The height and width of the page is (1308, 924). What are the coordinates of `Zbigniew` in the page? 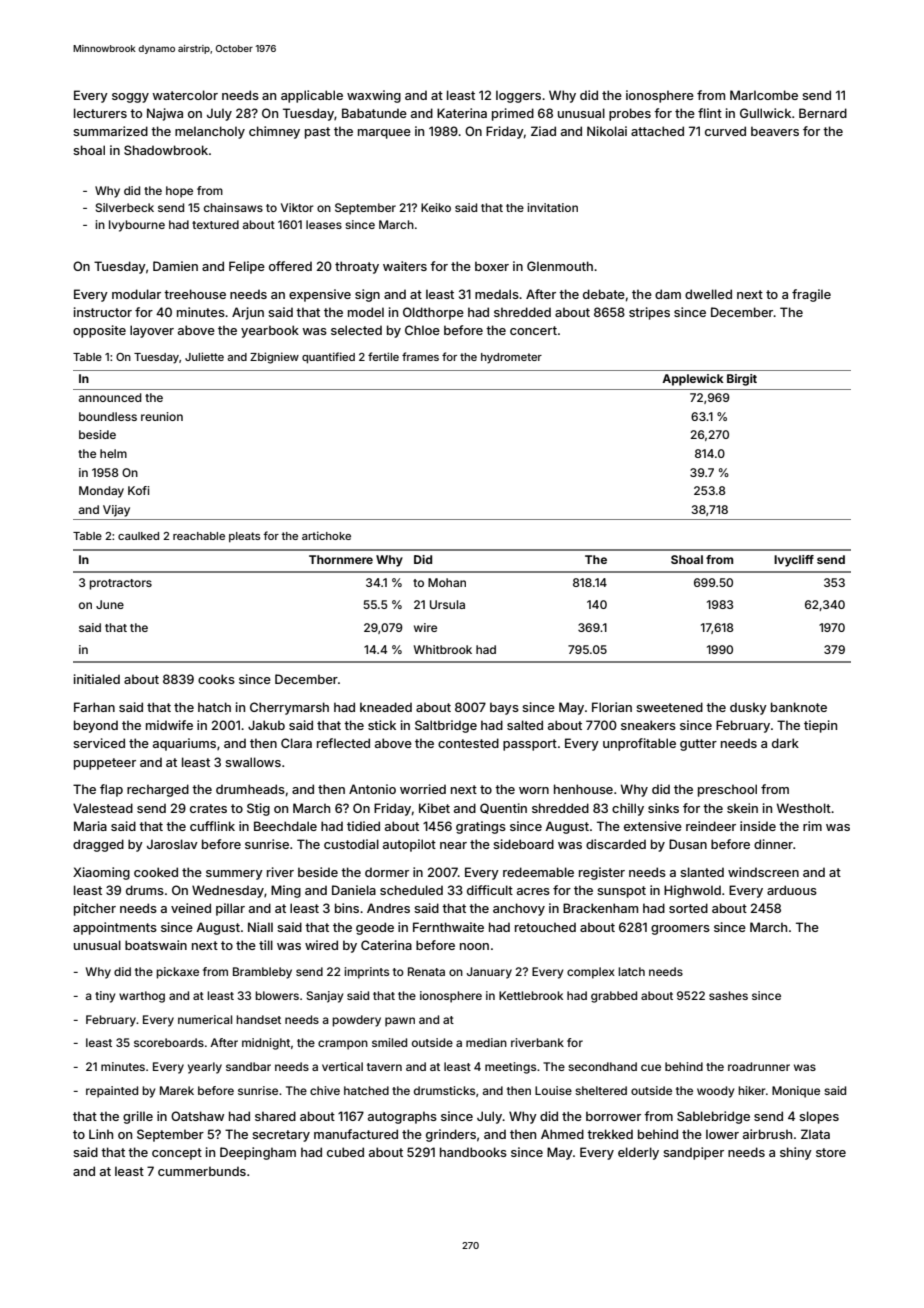 It's located at (274, 358).
